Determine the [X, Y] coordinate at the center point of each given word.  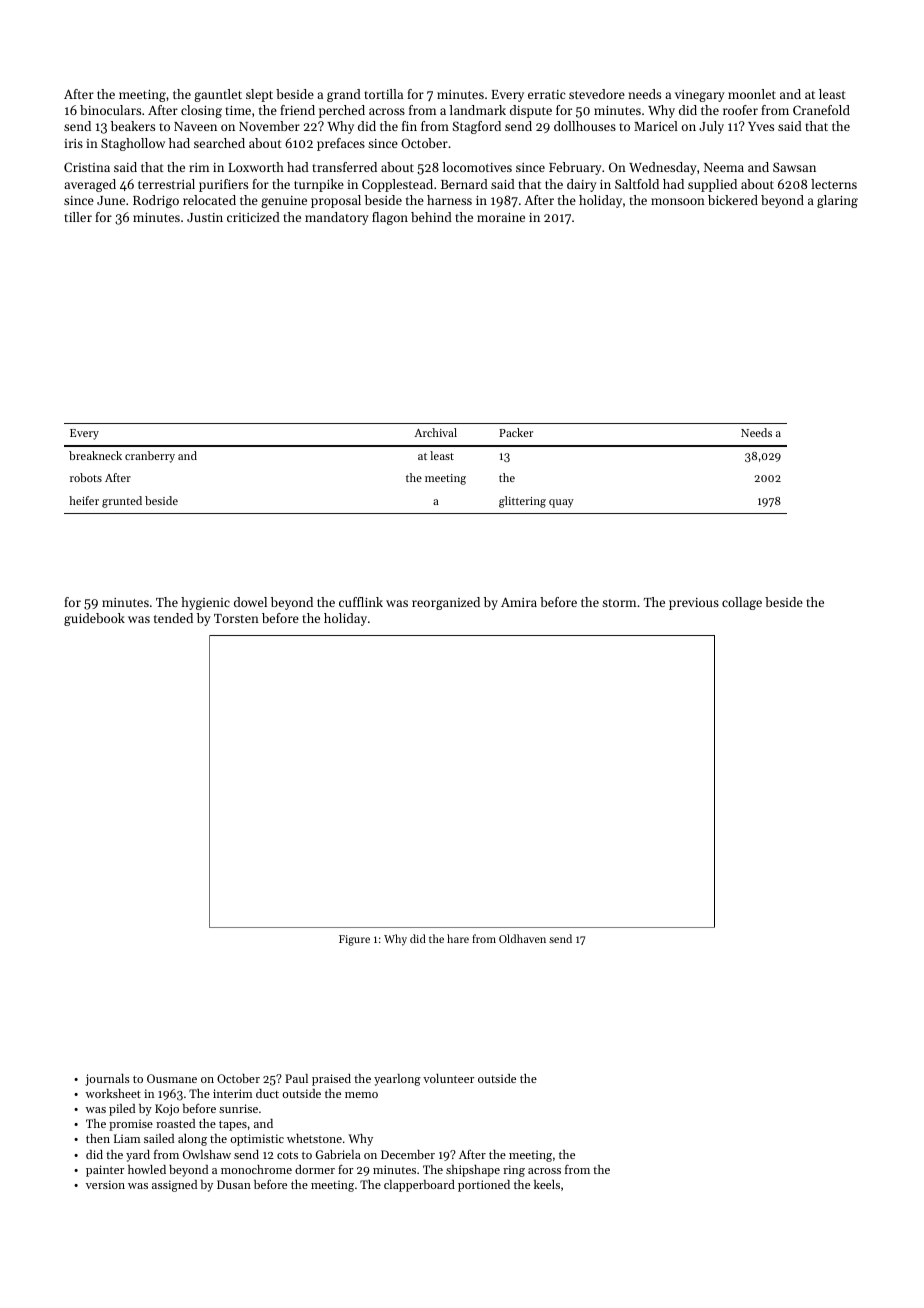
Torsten [236, 618]
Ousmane [172, 1078]
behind [431, 217]
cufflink [361, 602]
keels [547, 1184]
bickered [733, 200]
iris [73, 143]
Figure [354, 940]
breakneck [95, 455]
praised [331, 1080]
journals [107, 1080]
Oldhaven [522, 938]
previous [694, 604]
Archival [435, 432]
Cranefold [821, 110]
